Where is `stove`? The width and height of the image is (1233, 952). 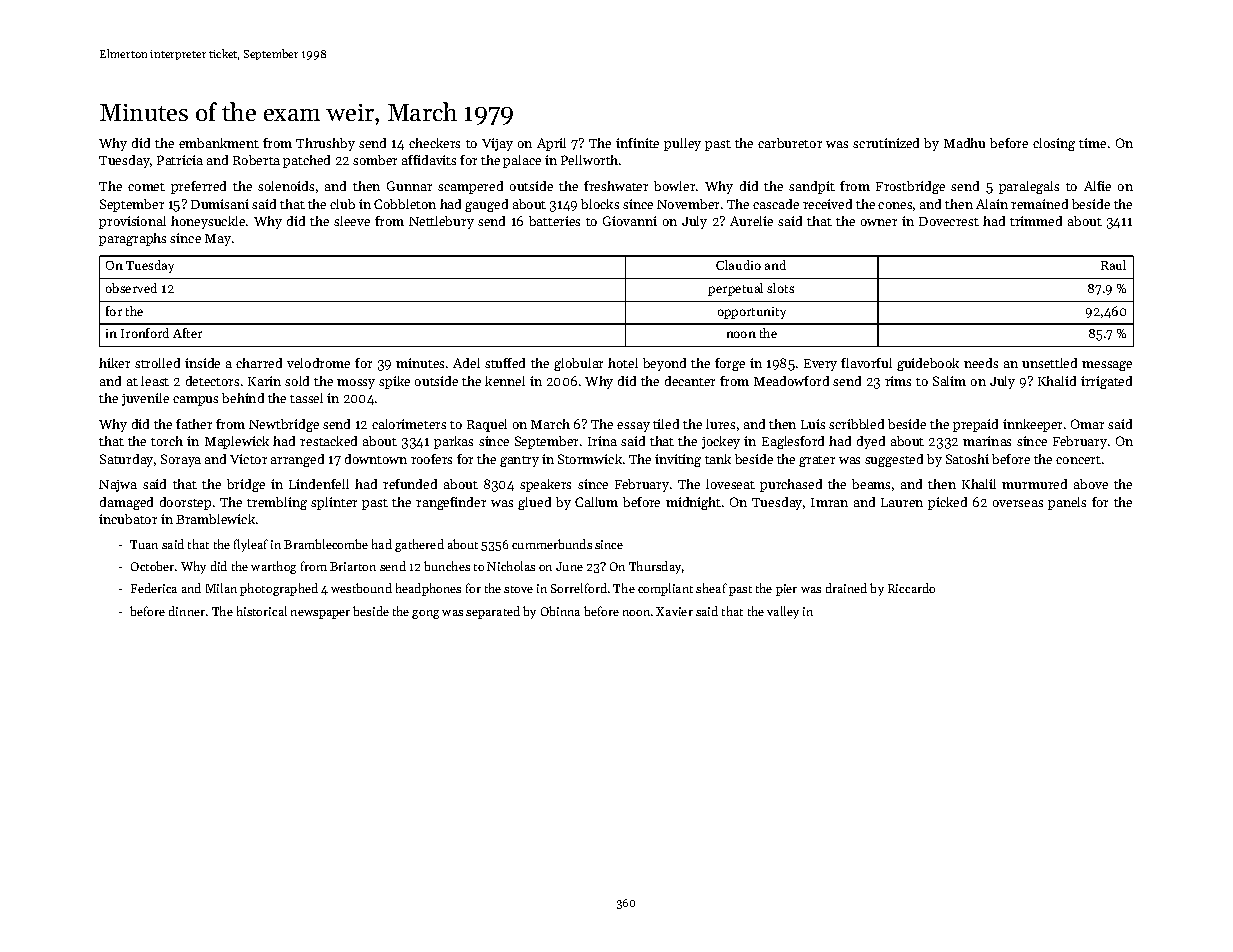
stove is located at coordinates (518, 589).
